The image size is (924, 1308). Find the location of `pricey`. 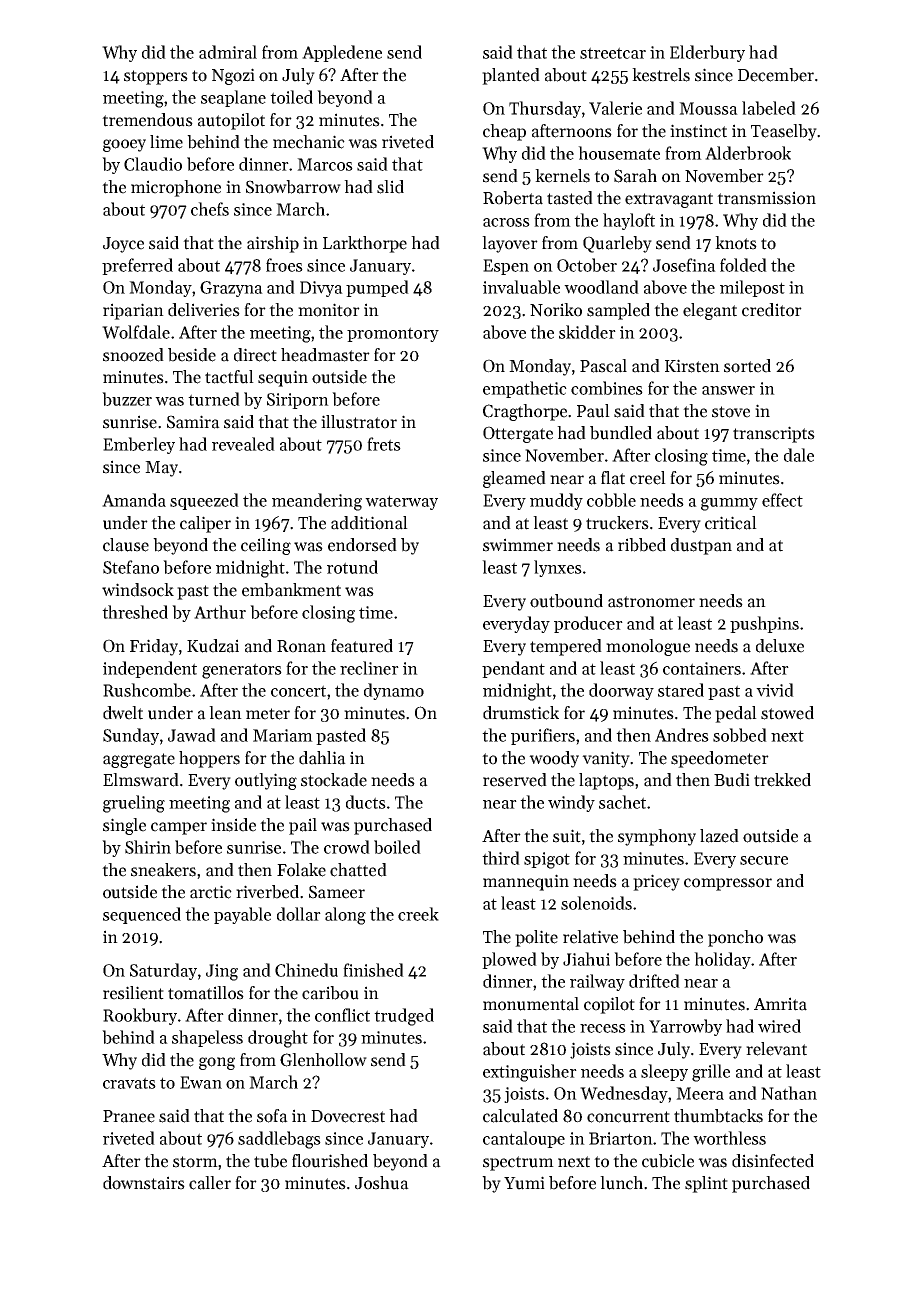

pricey is located at coordinates (656, 882).
